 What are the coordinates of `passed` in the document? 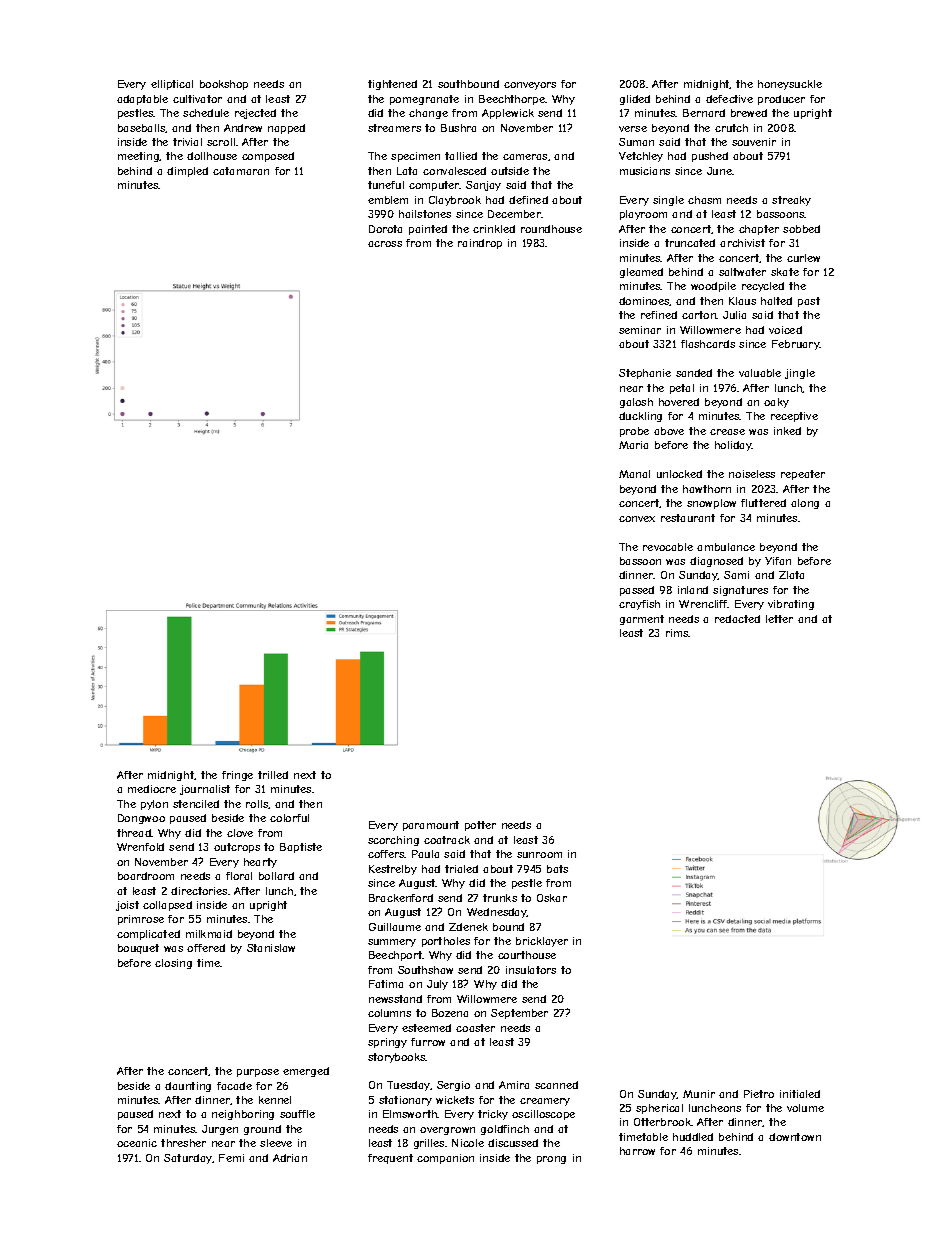 It's located at (637, 591).
